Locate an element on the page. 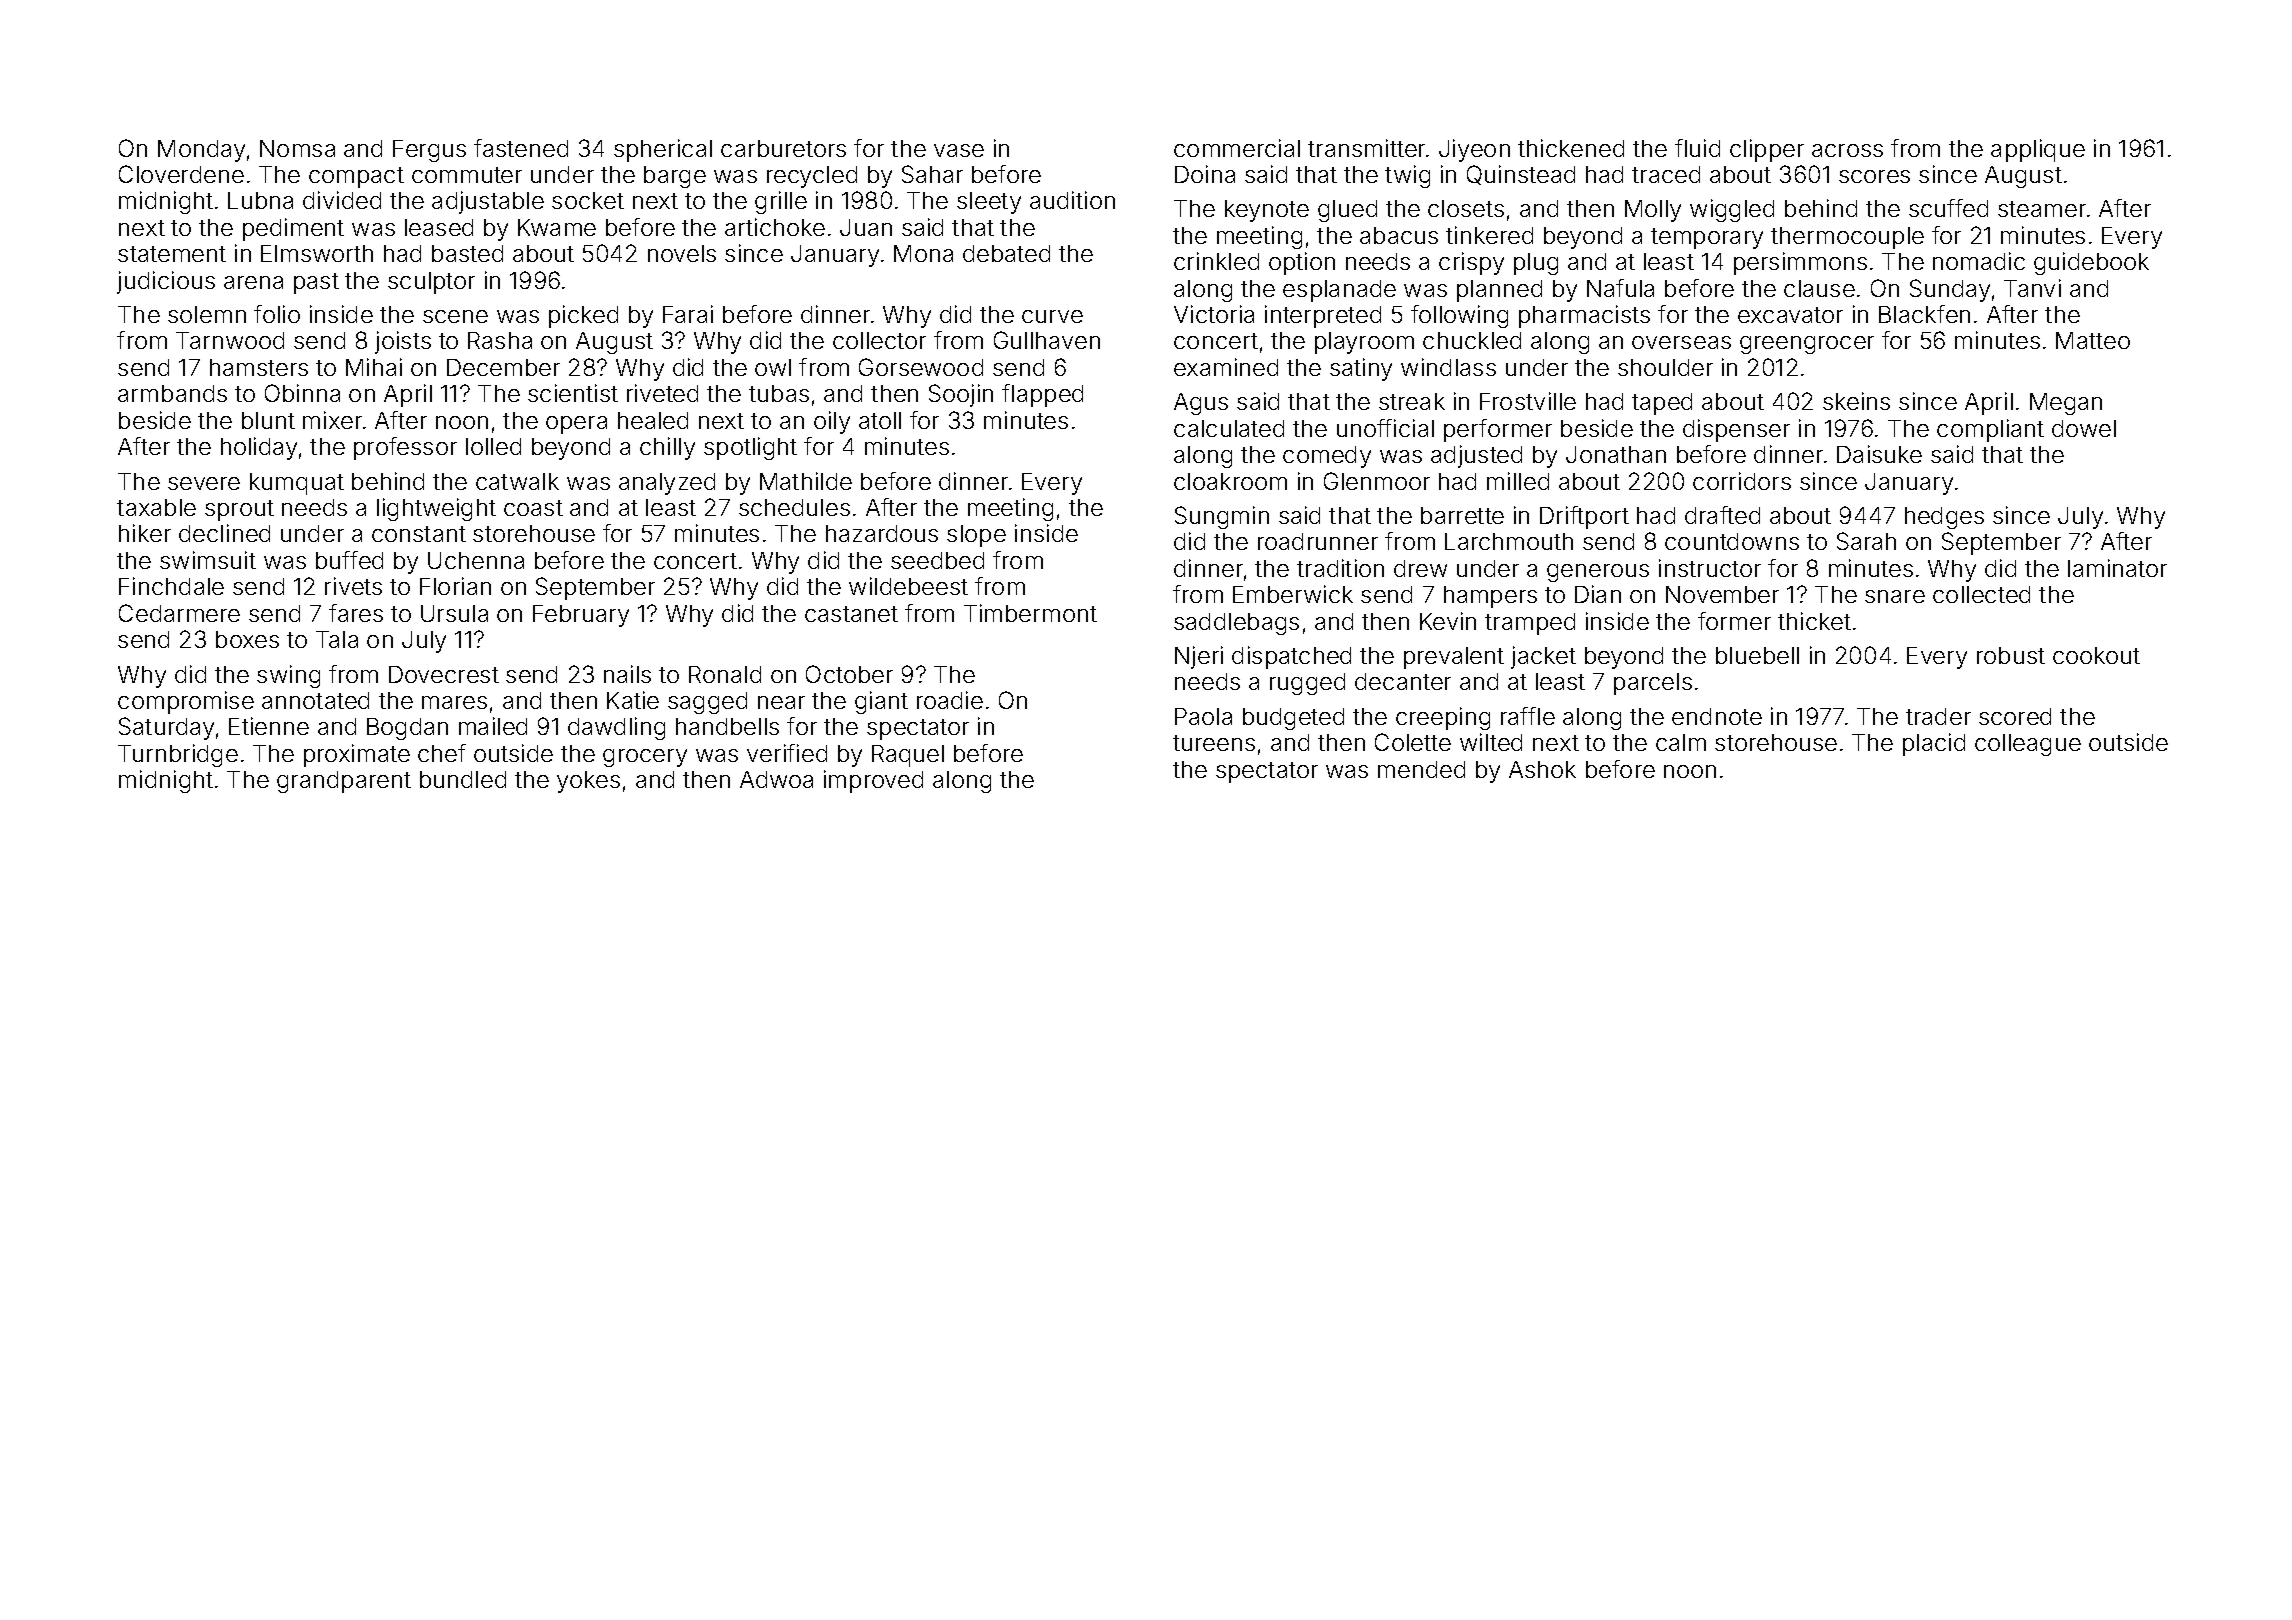  Monday is located at coordinates (201, 151).
